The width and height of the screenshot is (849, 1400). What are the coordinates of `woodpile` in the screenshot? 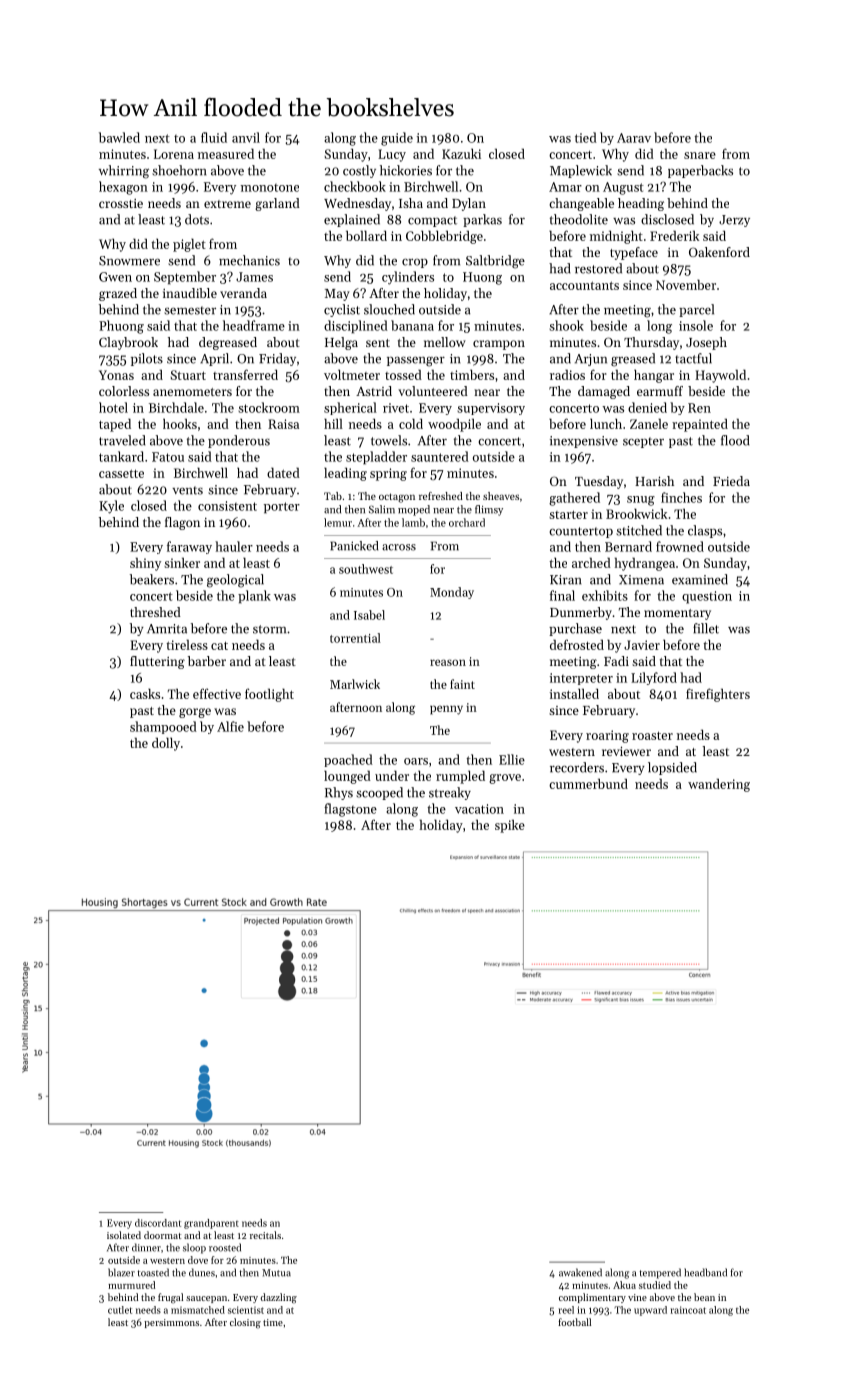 It's located at (454, 425).
